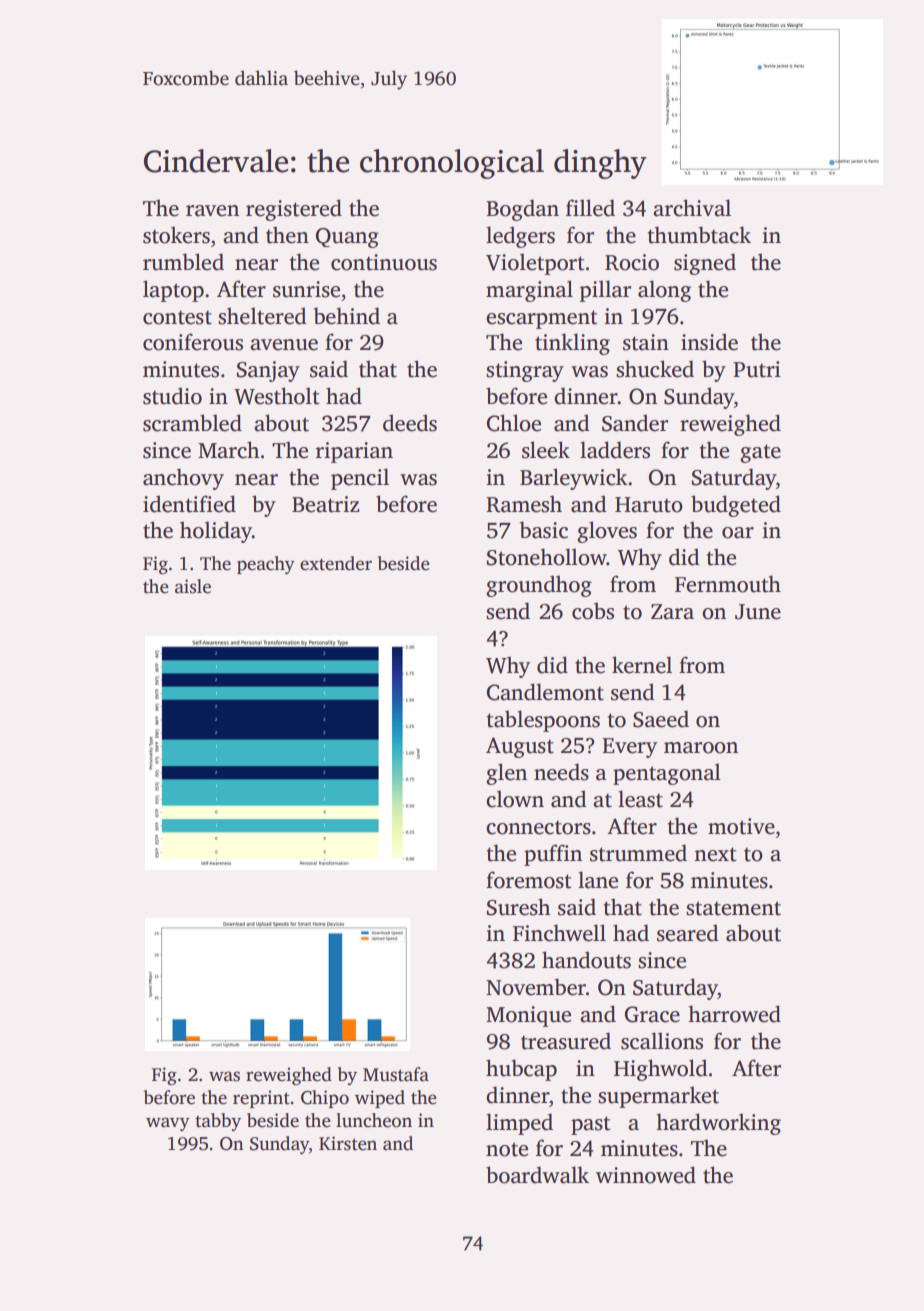 This screenshot has height=1311, width=924. Describe the element at coordinates (336, 563) in the screenshot. I see `extender` at that location.
